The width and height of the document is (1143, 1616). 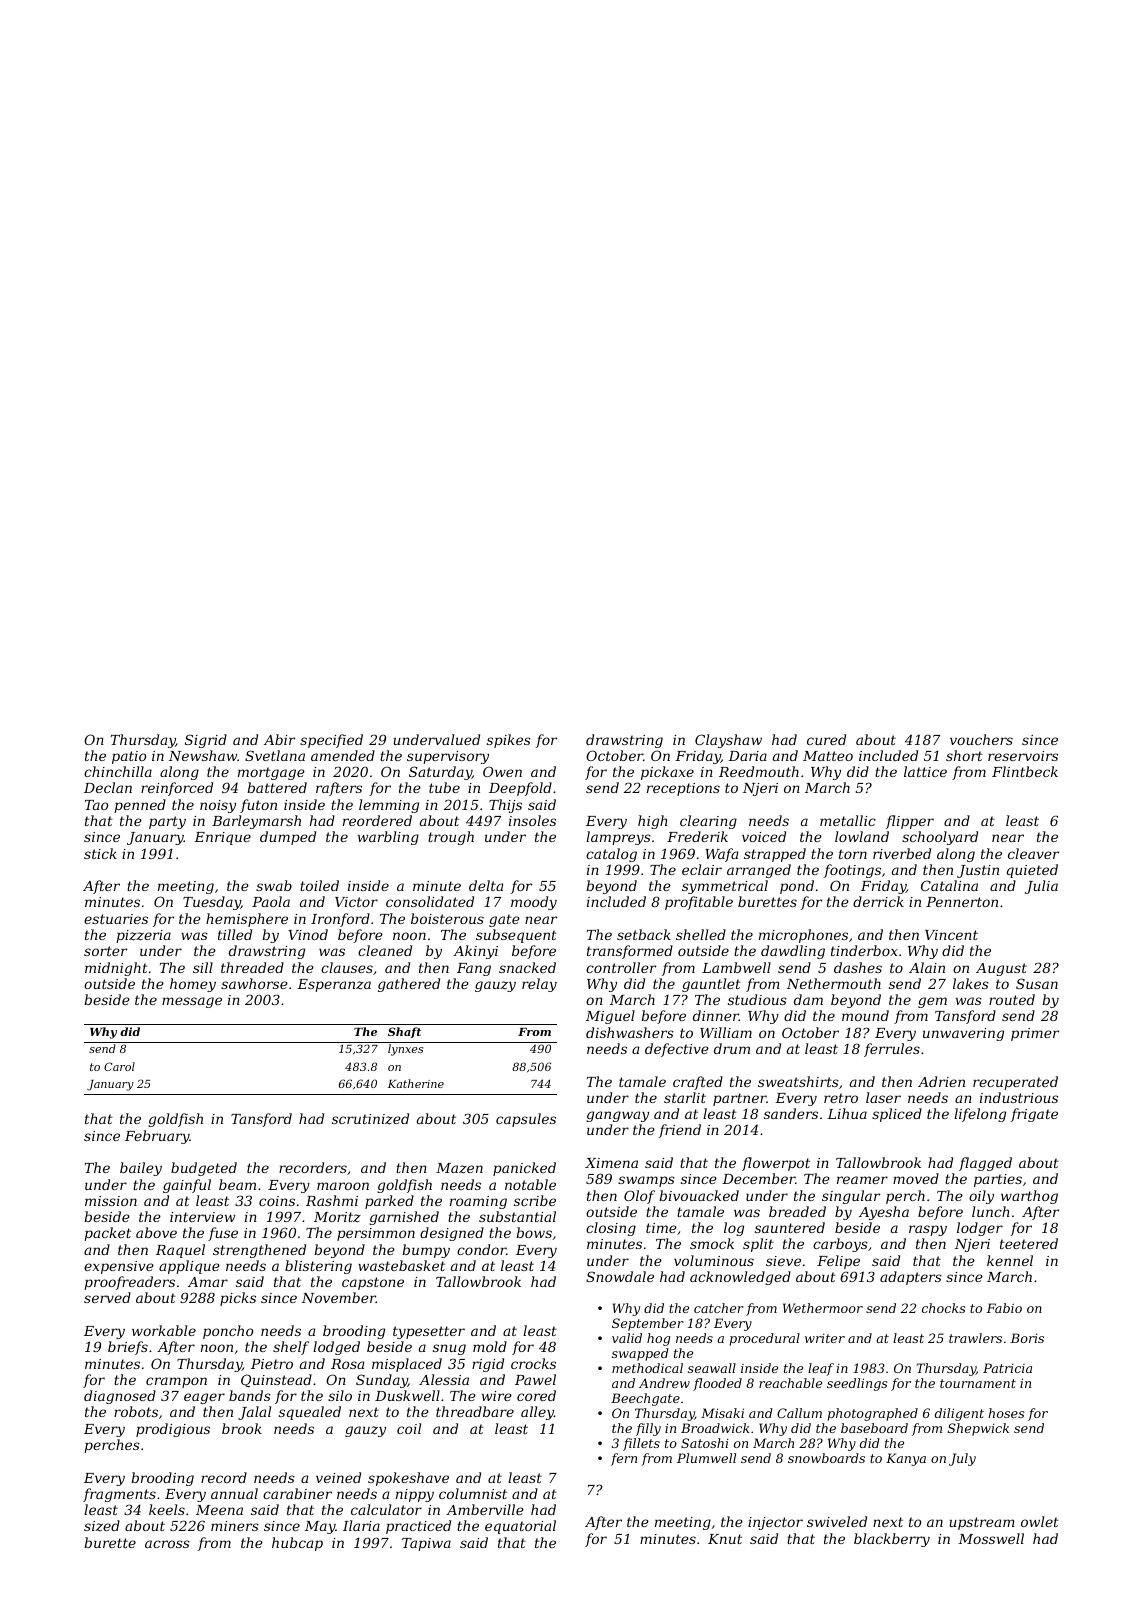 What do you see at coordinates (111, 1201) in the document?
I see `mission` at bounding box center [111, 1201].
